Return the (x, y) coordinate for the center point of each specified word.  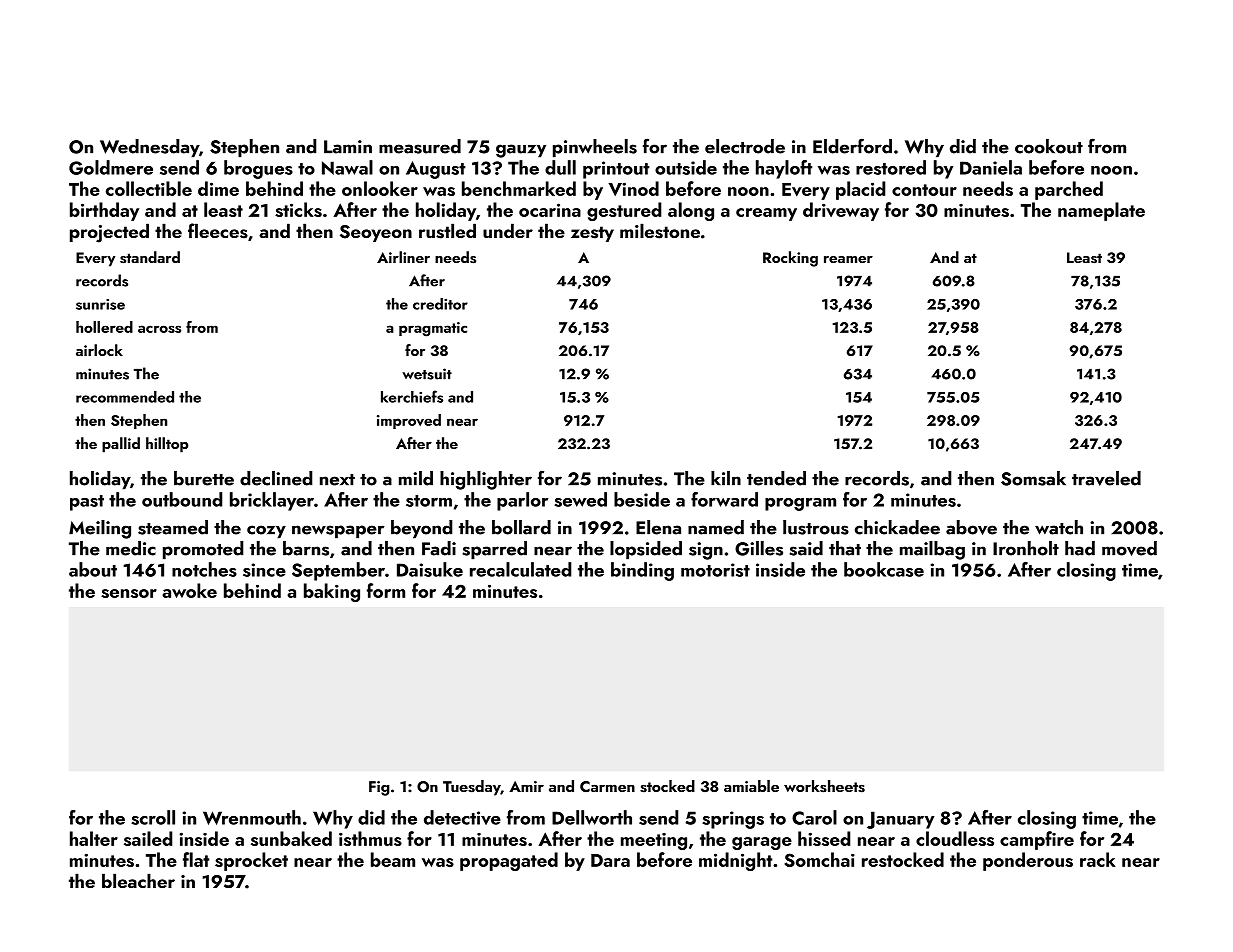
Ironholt (1026, 548)
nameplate (1101, 211)
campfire (1037, 840)
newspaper (338, 532)
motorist (715, 570)
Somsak (1033, 478)
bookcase (884, 569)
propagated (509, 861)
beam (393, 859)
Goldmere (111, 167)
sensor (129, 593)
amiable (751, 786)
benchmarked (519, 188)
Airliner (403, 257)
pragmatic (433, 329)
